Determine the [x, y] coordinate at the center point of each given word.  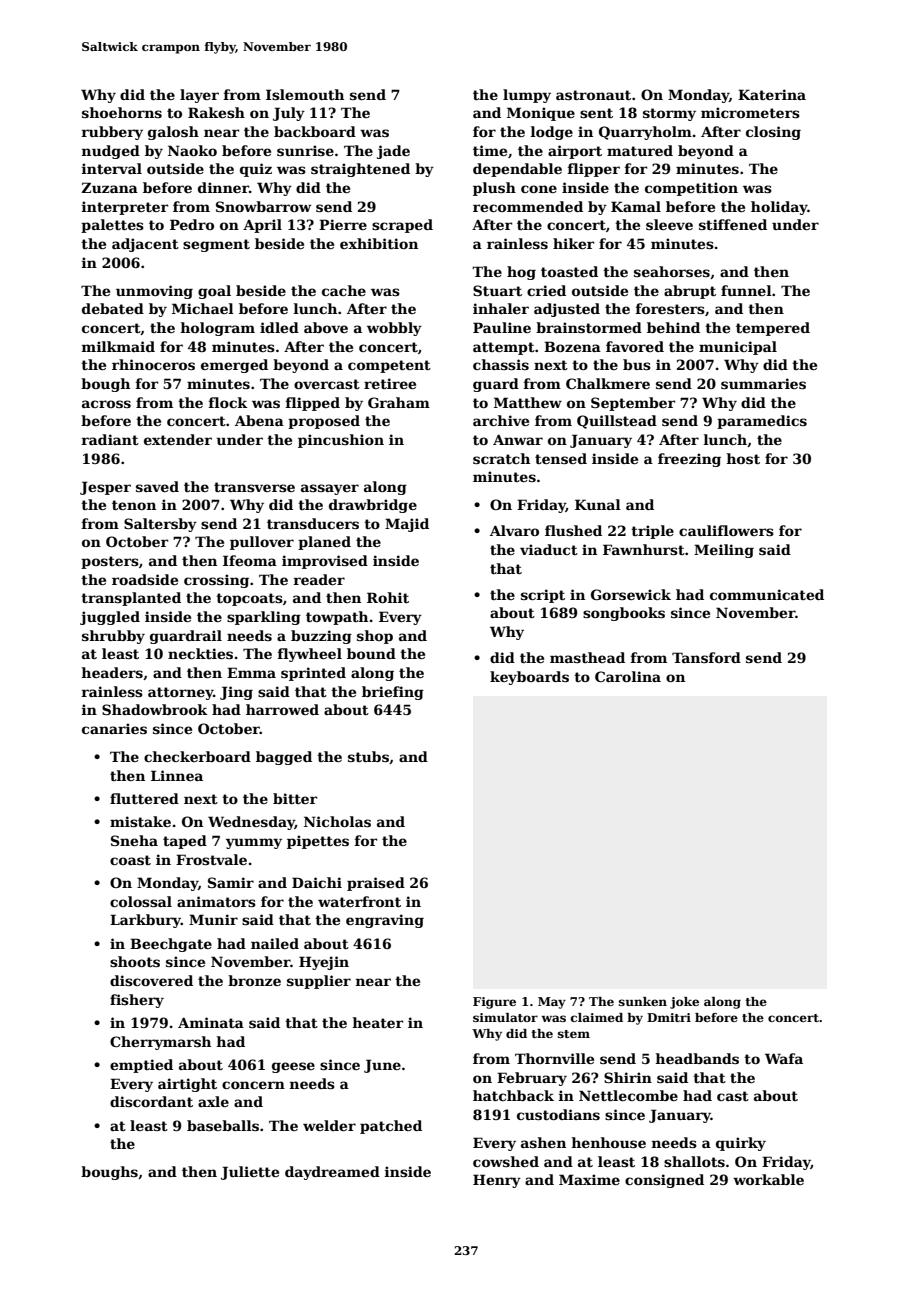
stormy [669, 114]
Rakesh [216, 112]
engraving [385, 921]
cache [344, 290]
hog [521, 273]
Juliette [250, 1173]
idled [279, 327]
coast [130, 860]
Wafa [784, 1058]
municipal [738, 348]
